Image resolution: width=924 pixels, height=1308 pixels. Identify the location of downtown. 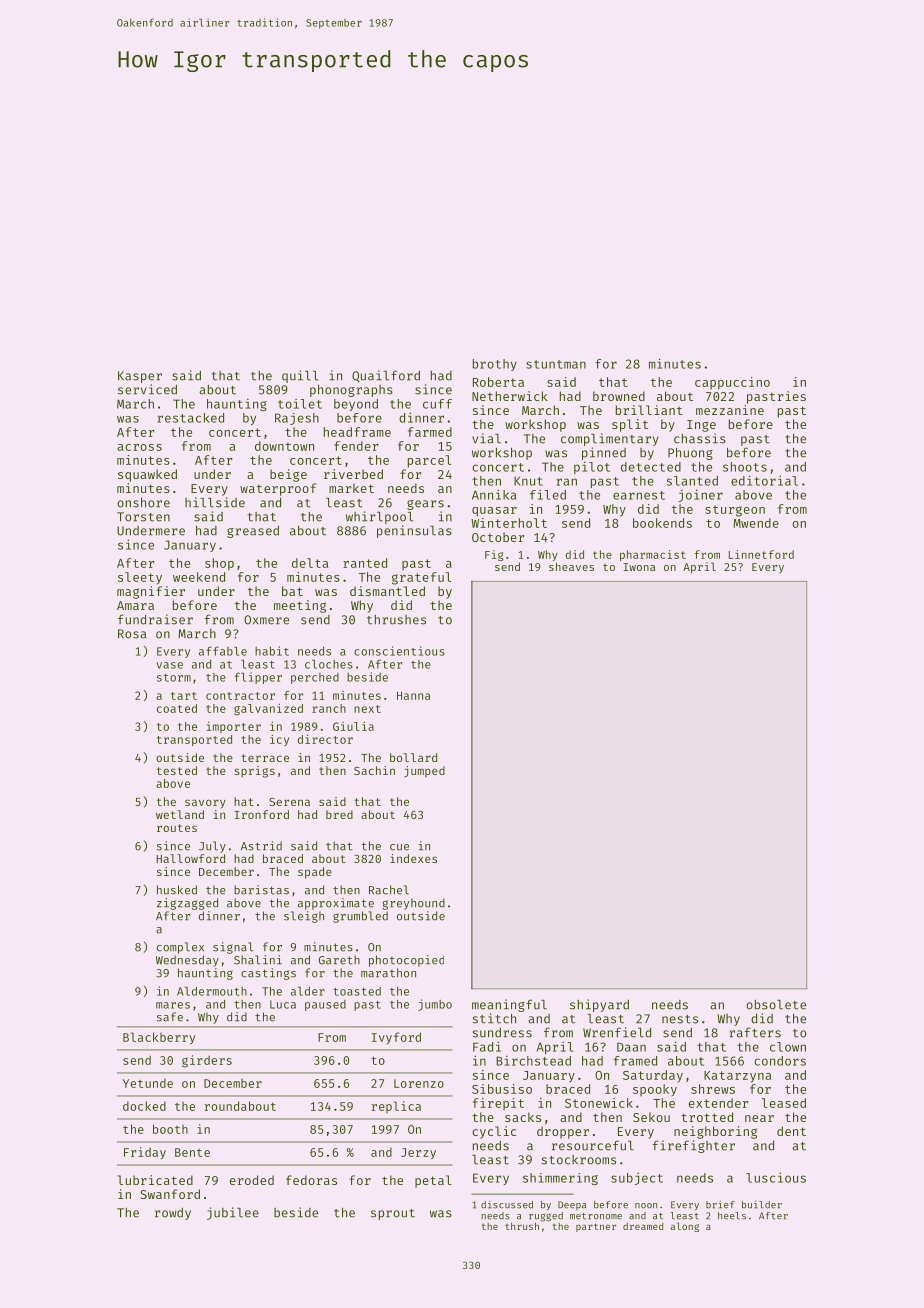
(284, 446).
